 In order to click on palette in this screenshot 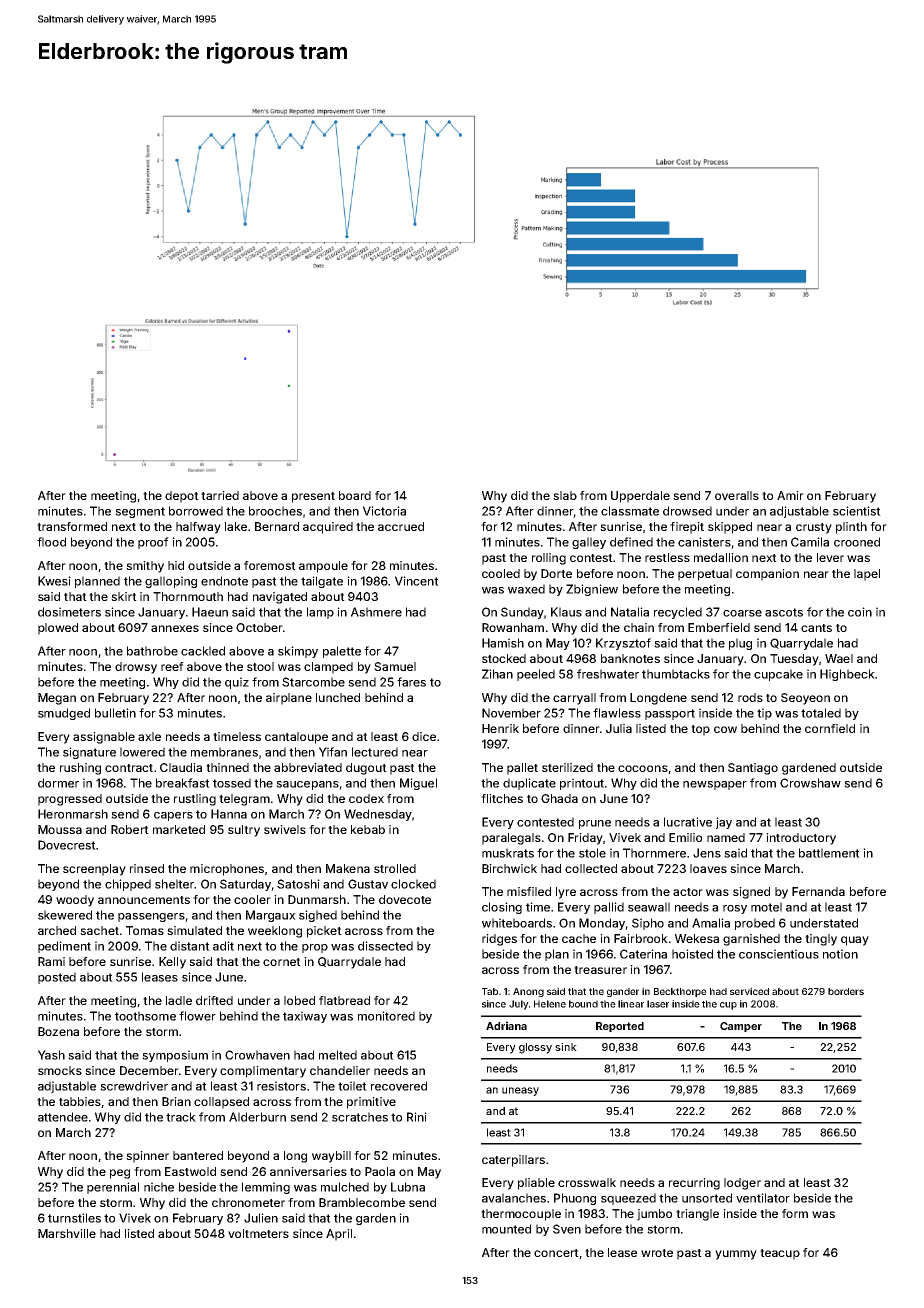, I will do `click(342, 652)`.
